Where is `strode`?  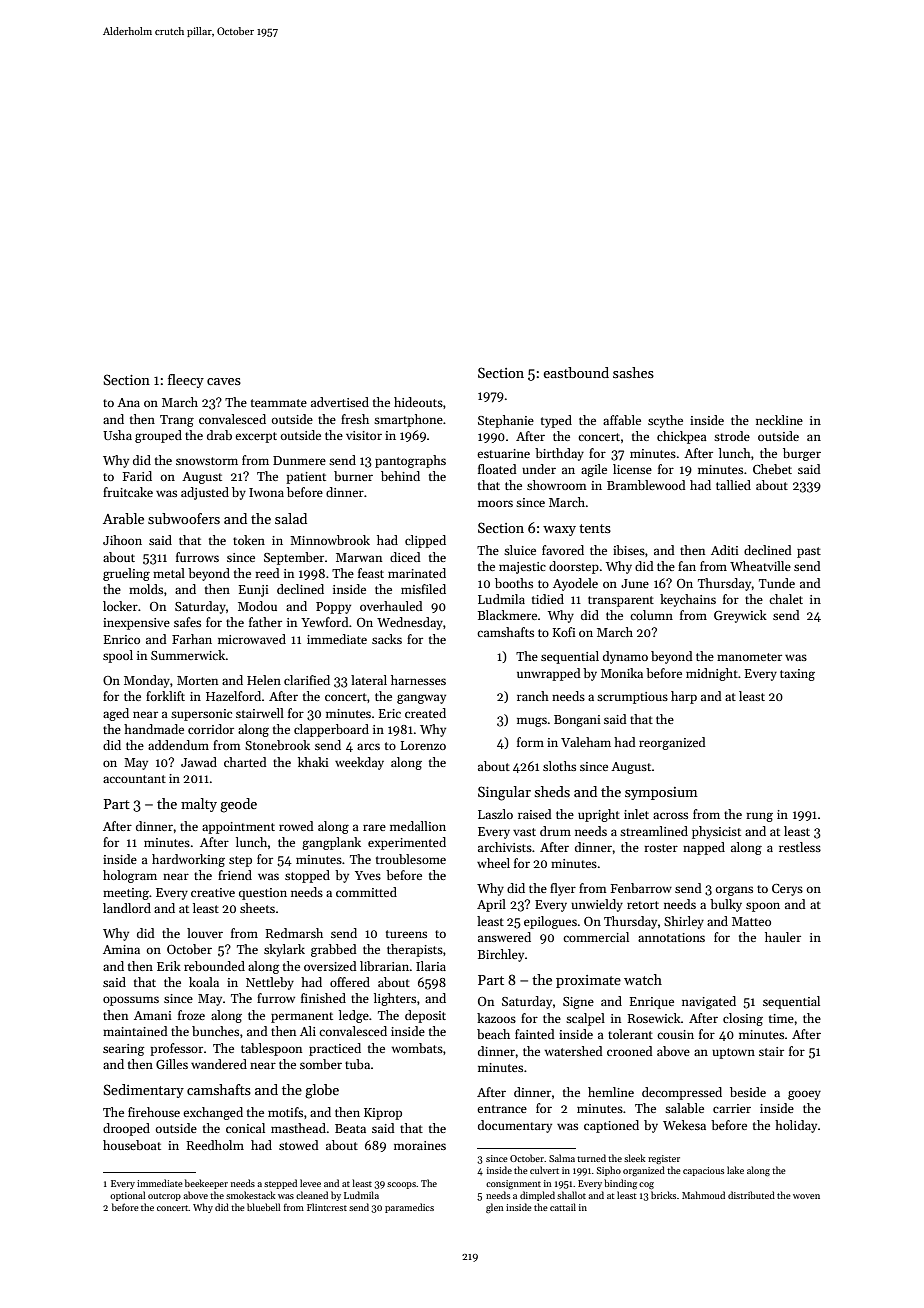
strode is located at coordinates (732, 436).
